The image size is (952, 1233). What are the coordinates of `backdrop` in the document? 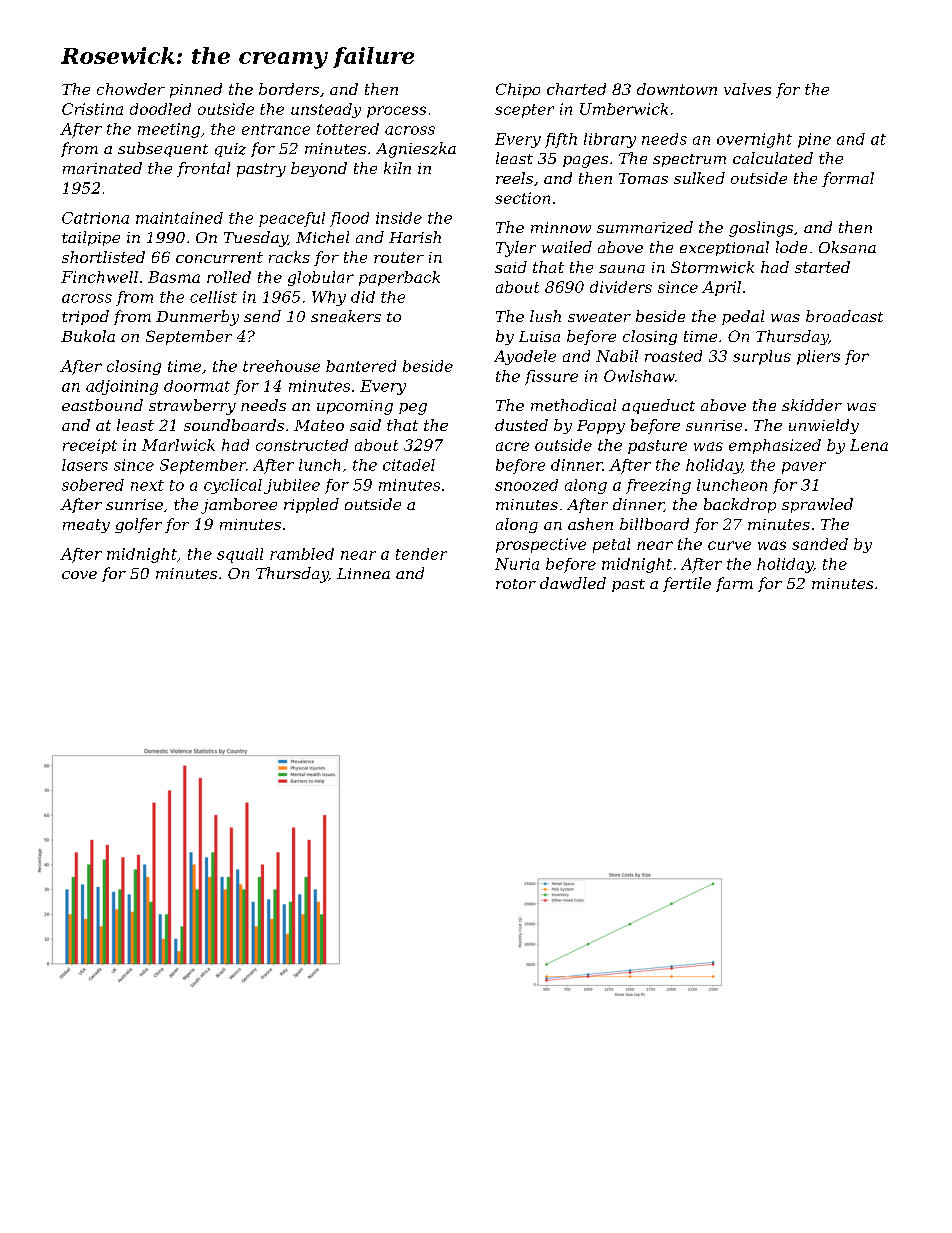 It's located at (740, 505).
